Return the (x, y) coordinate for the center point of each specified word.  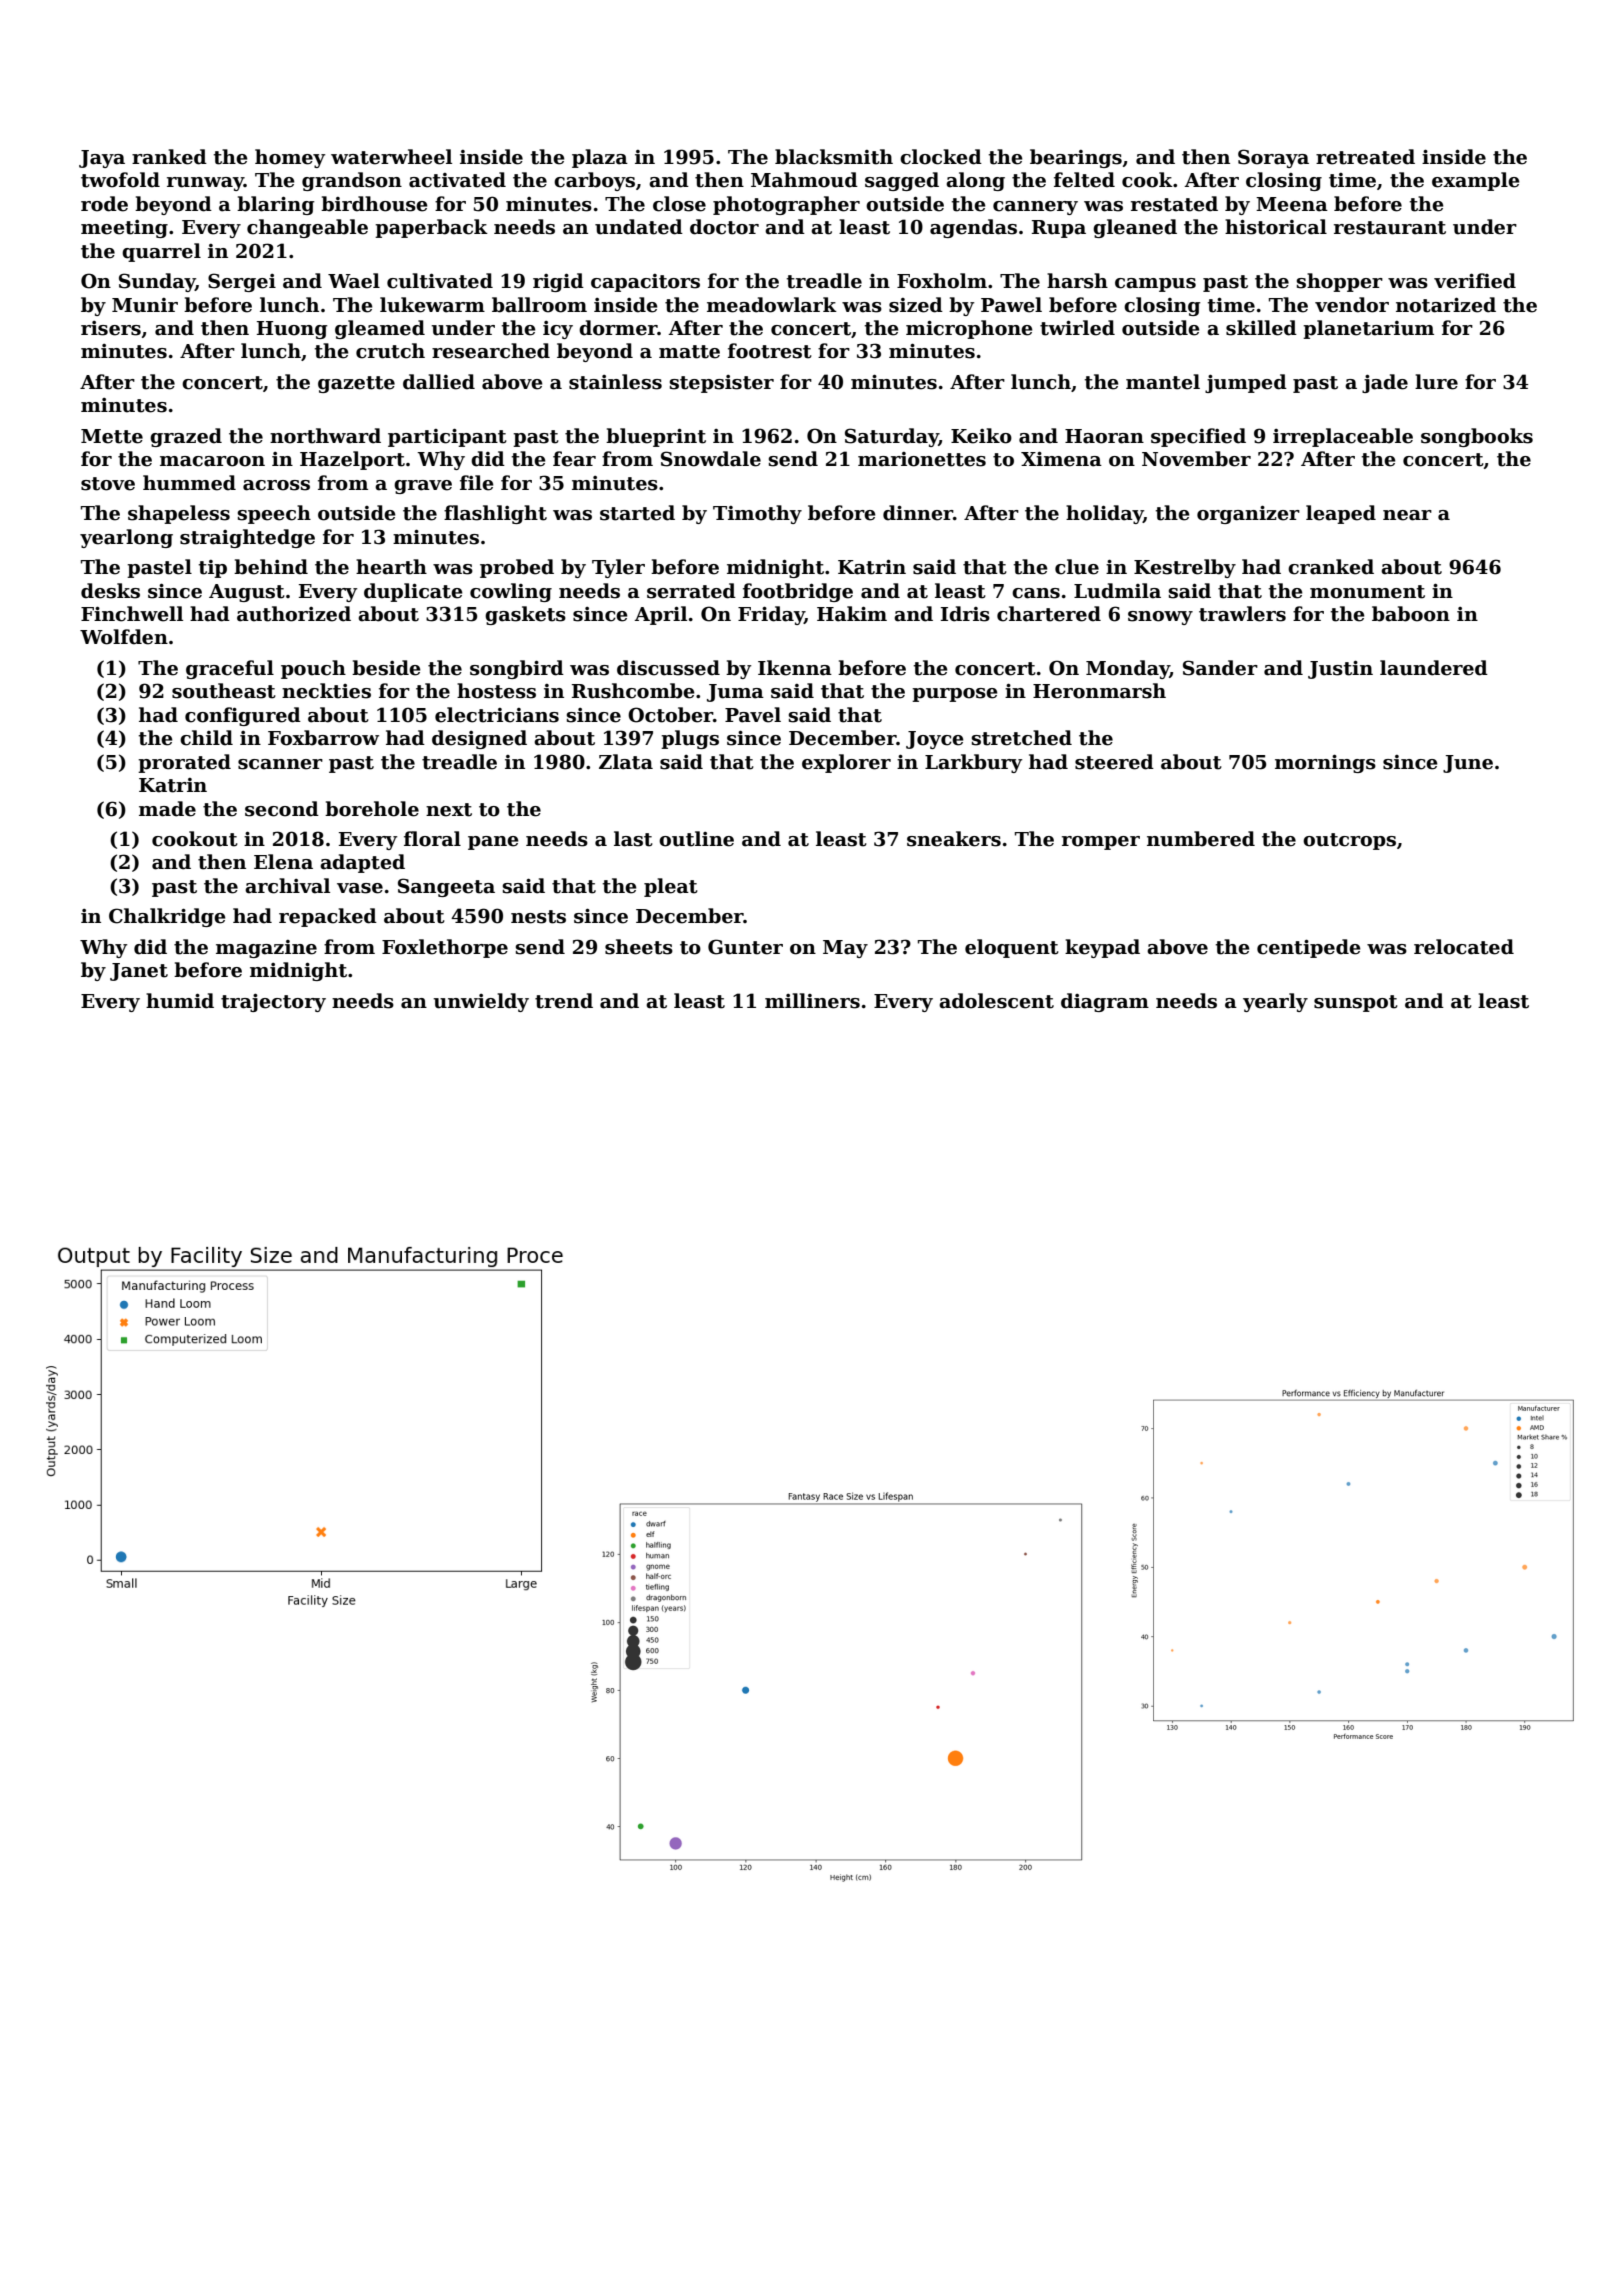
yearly (1275, 1002)
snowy (1160, 618)
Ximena (1061, 459)
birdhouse (374, 204)
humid (180, 1001)
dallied (439, 382)
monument (1367, 592)
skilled (1261, 328)
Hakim (852, 614)
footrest (770, 351)
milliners (812, 1001)
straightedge (247, 538)
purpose (955, 695)
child (206, 738)
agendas (973, 228)
